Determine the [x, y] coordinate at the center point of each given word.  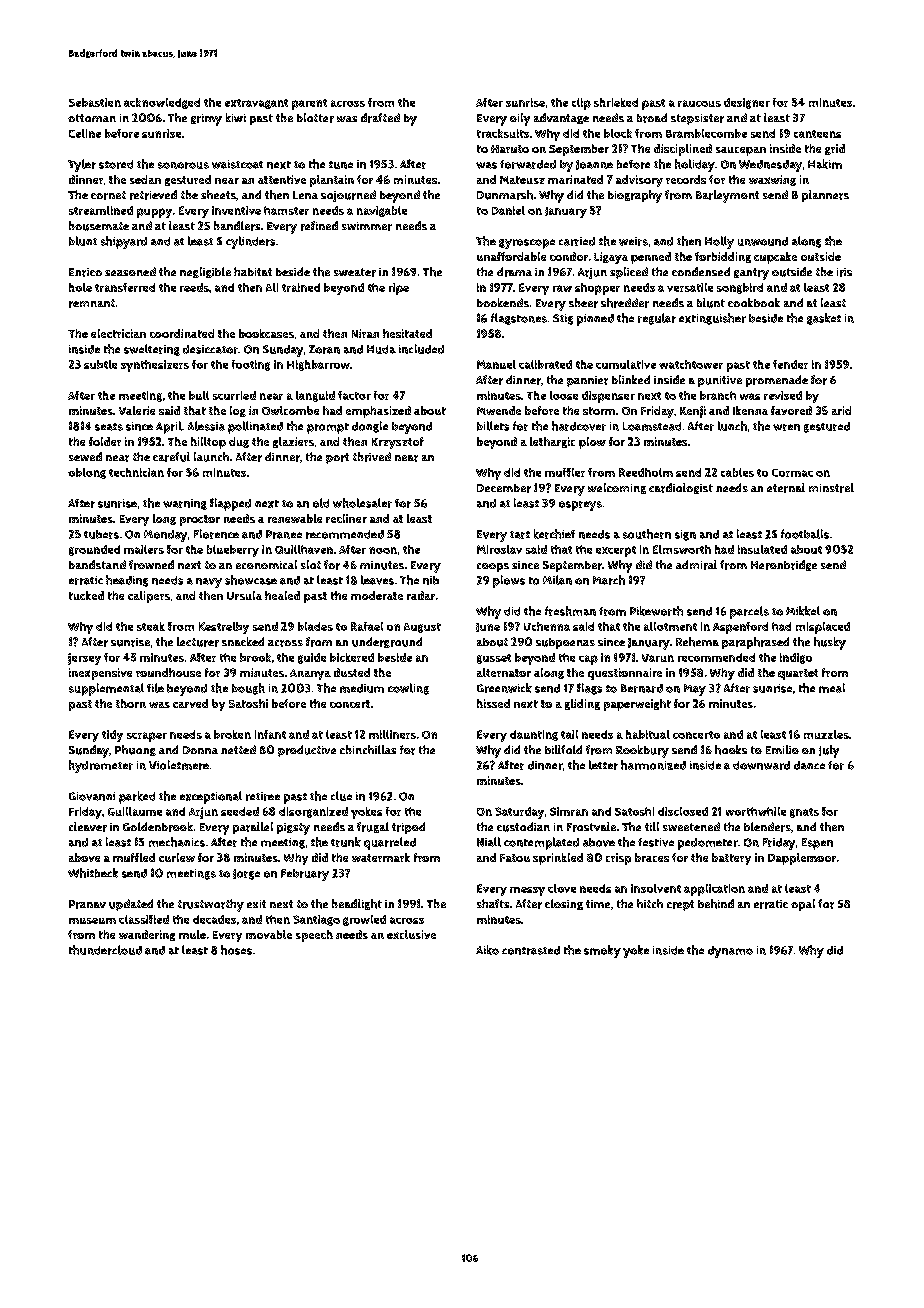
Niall [489, 842]
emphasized [378, 412]
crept [680, 905]
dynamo [730, 952]
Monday [165, 536]
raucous [699, 103]
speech [314, 936]
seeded [240, 811]
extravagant [256, 104]
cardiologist [681, 488]
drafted [380, 118]
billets [493, 426]
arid [841, 410]
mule [192, 934]
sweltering [152, 350]
